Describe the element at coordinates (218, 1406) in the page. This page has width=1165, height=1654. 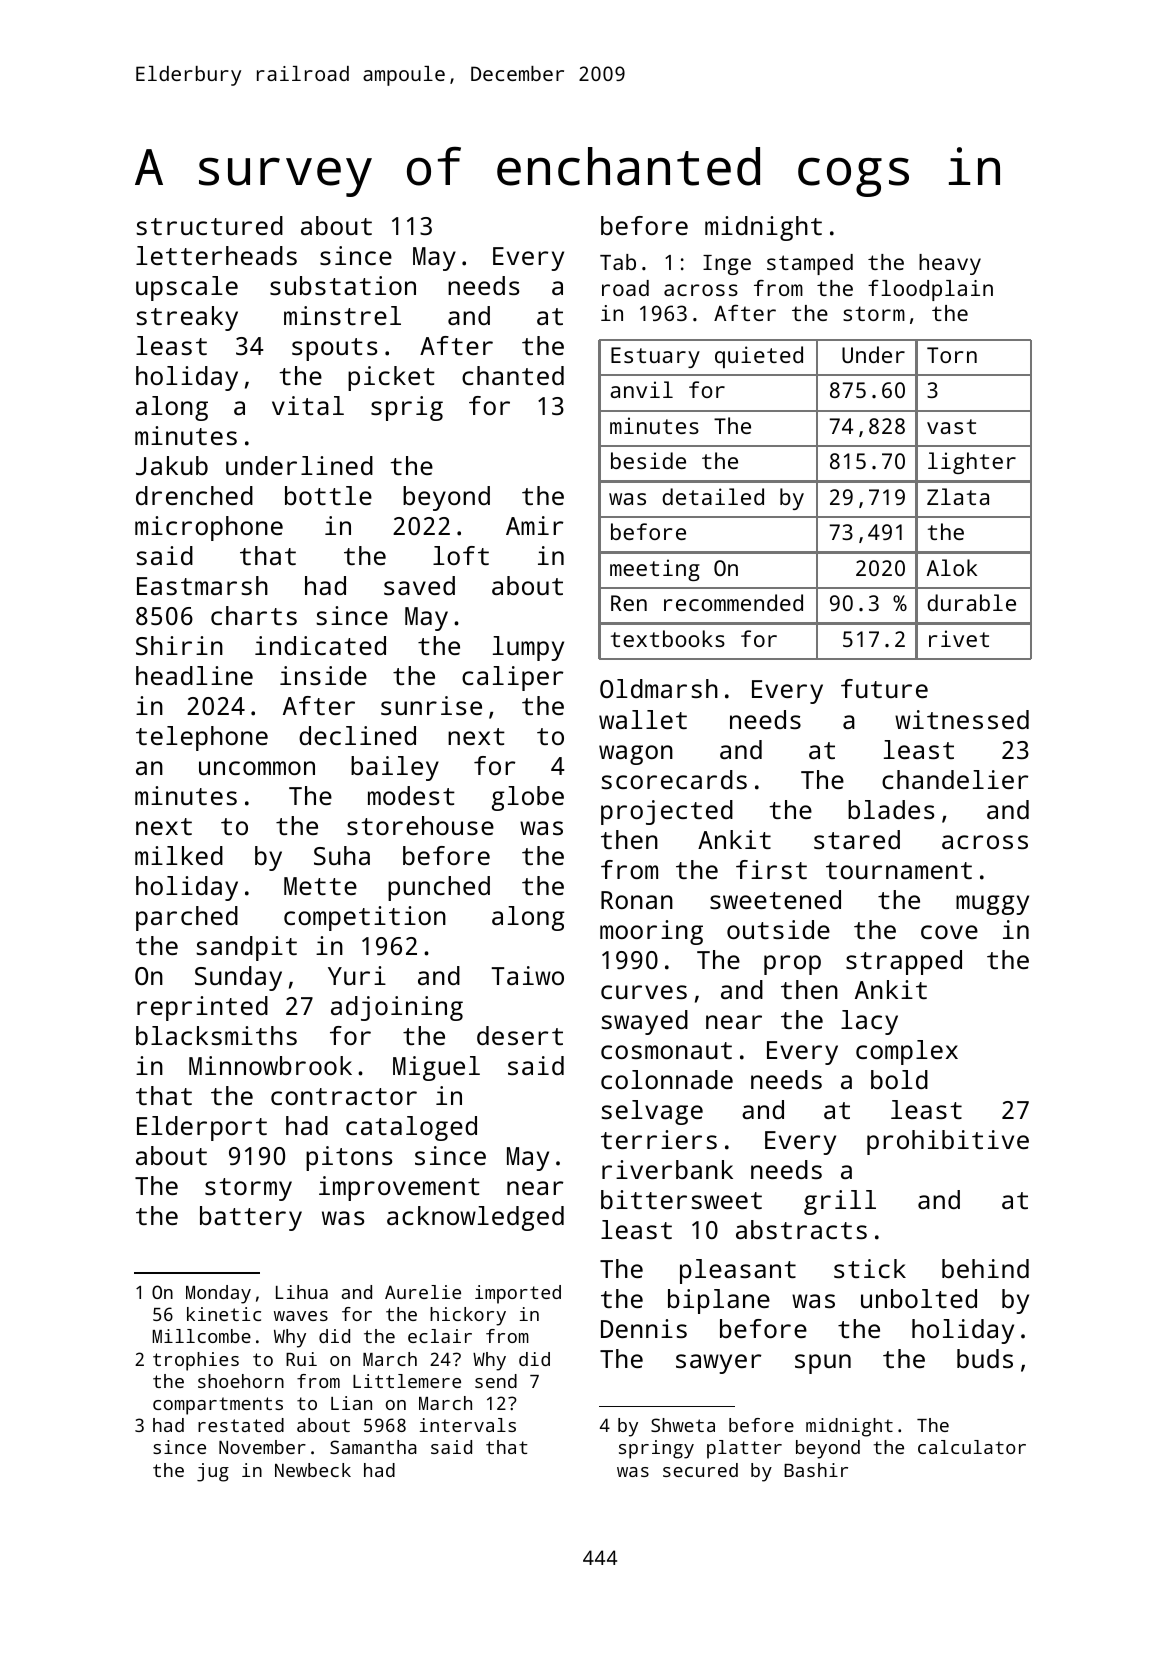
I see `compartments` at that location.
